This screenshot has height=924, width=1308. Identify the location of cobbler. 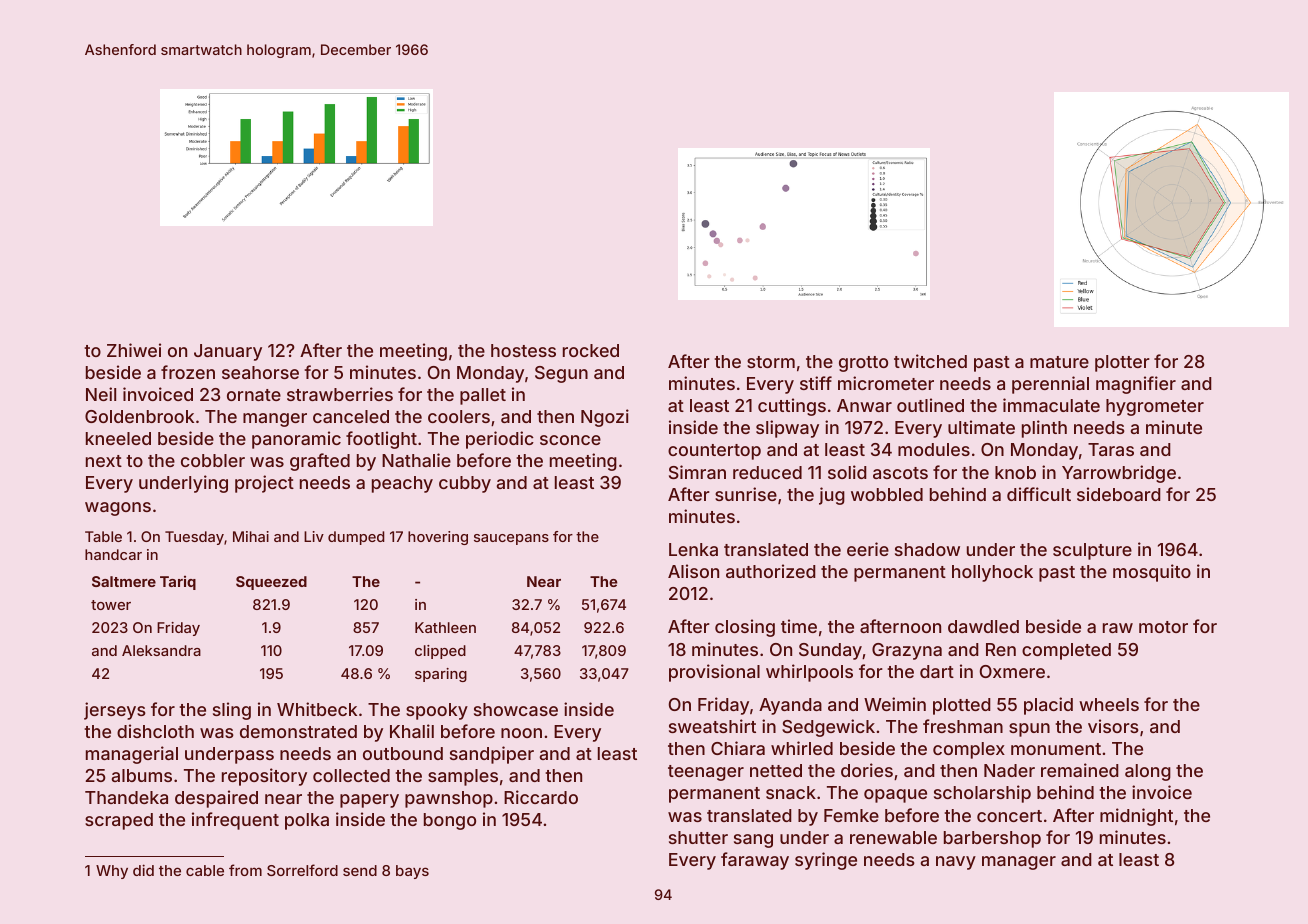
(213, 460).
